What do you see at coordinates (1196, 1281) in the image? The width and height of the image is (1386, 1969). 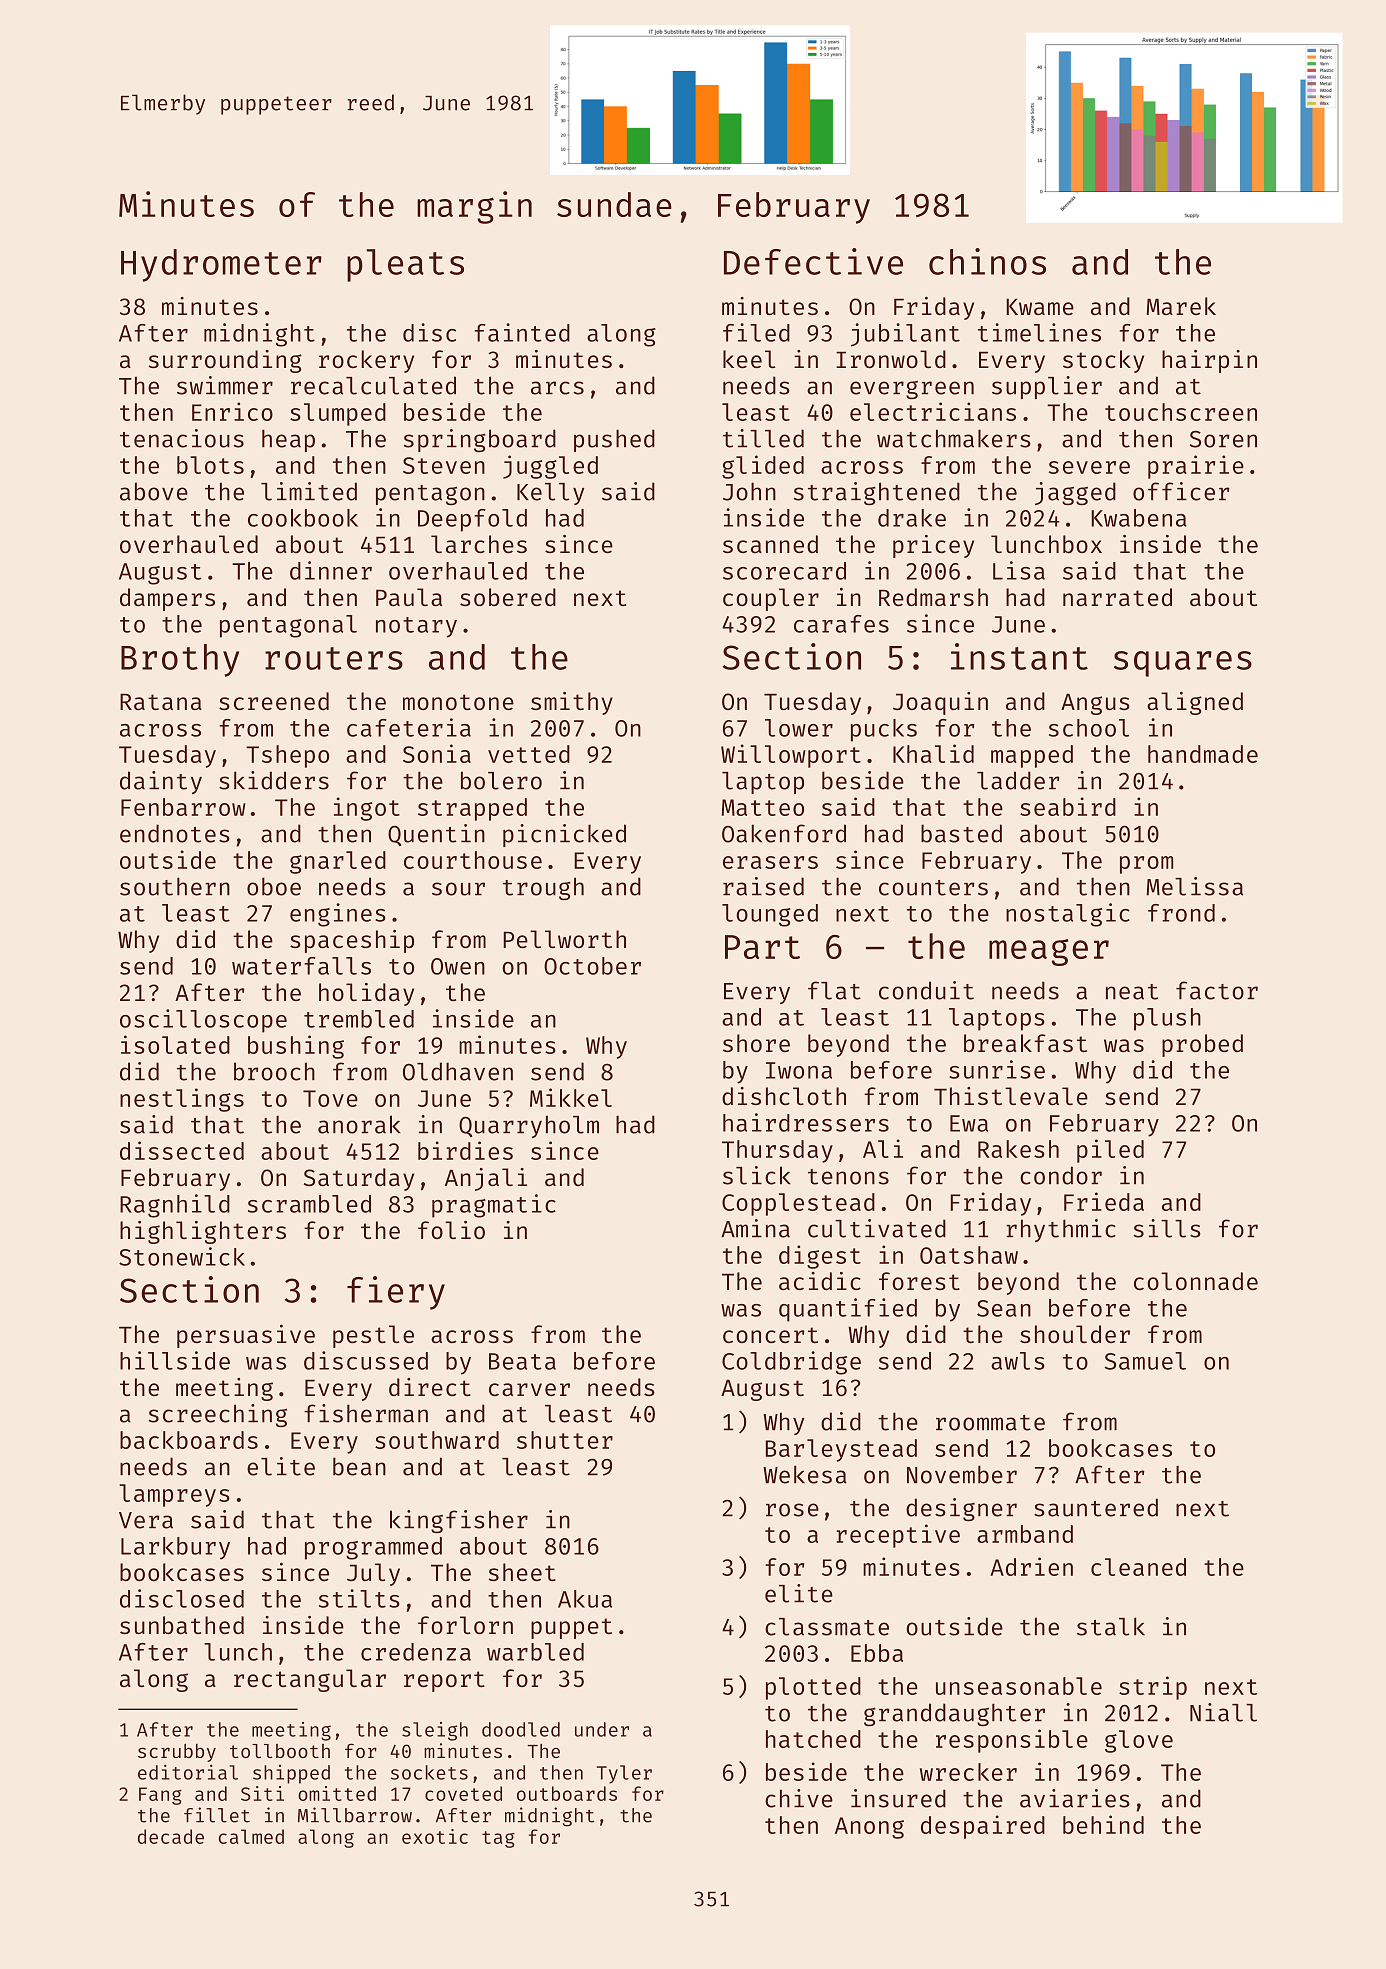 I see `colonnade` at bounding box center [1196, 1281].
